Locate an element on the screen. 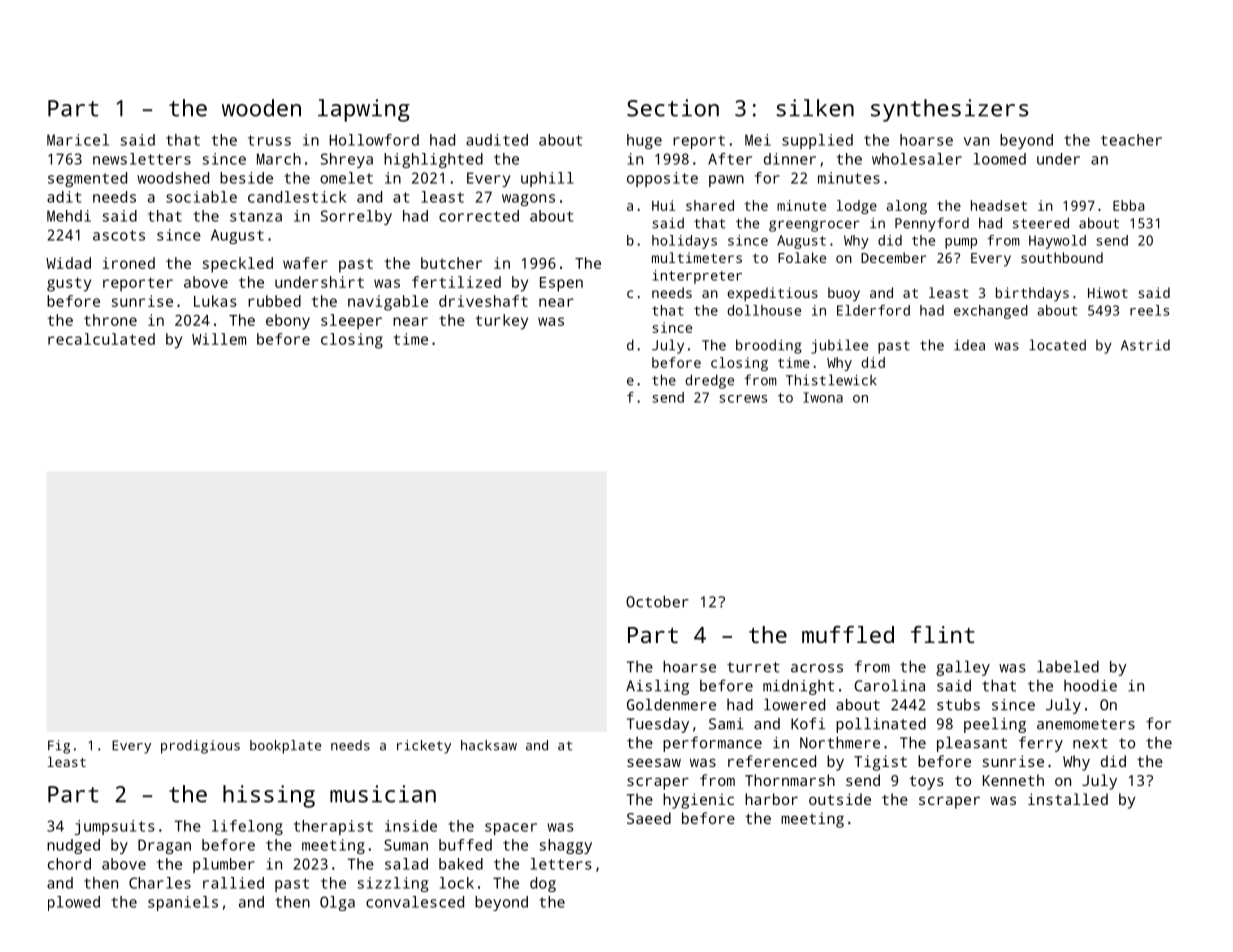 This screenshot has height=952, width=1233. corrected is located at coordinates (479, 216).
